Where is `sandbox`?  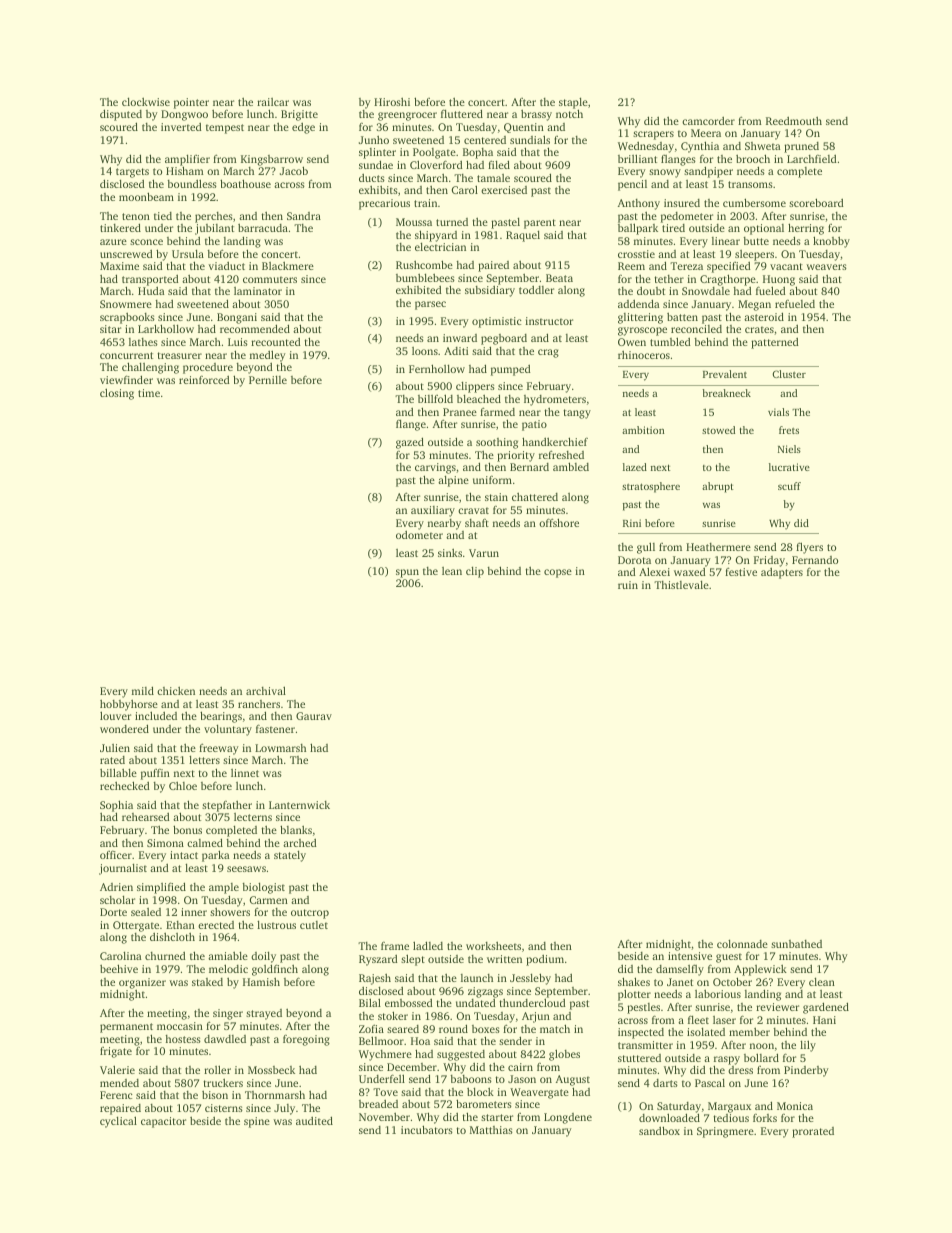 sandbox is located at coordinates (659, 1130).
